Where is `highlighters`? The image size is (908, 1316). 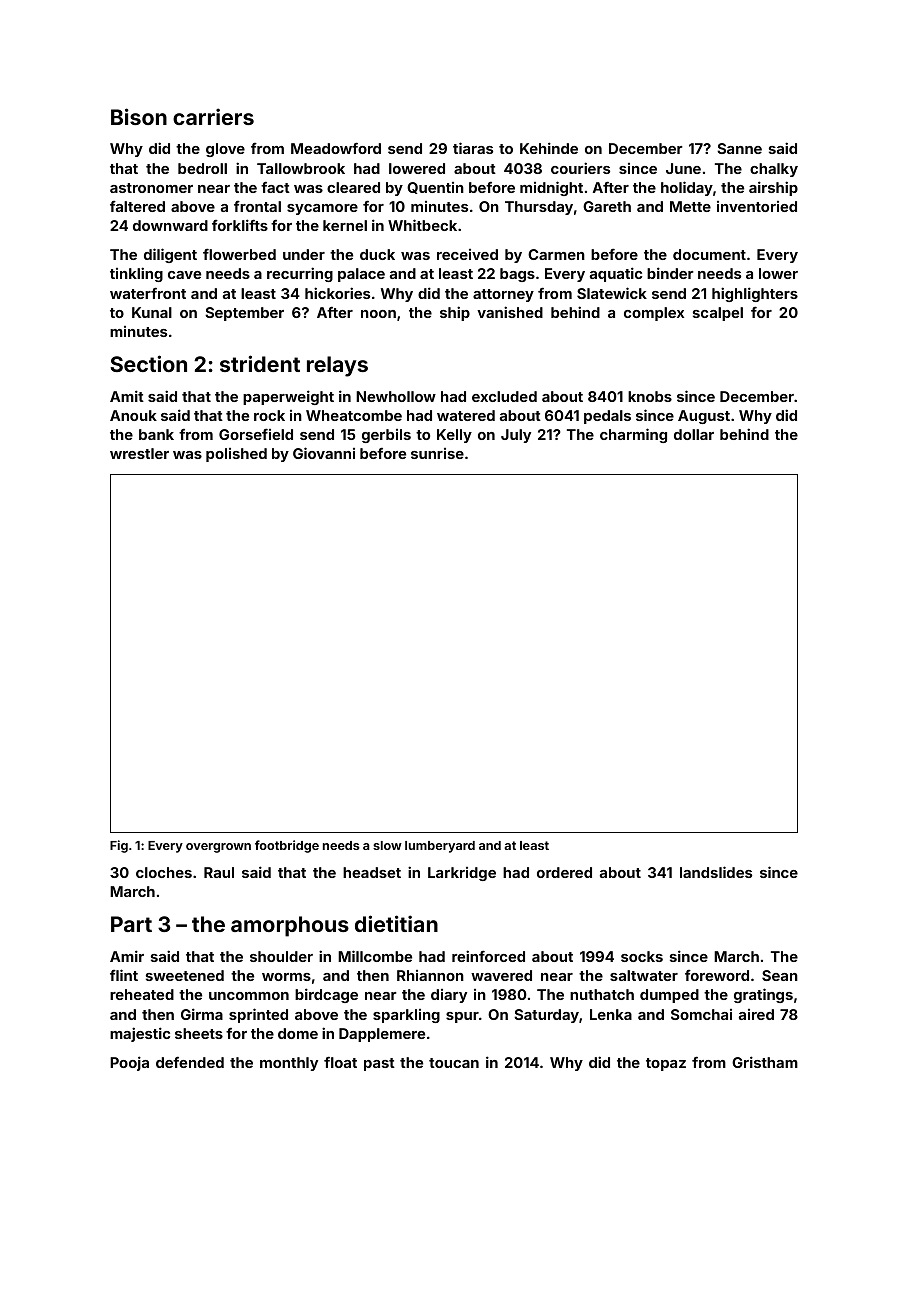 highlighters is located at coordinates (755, 294).
